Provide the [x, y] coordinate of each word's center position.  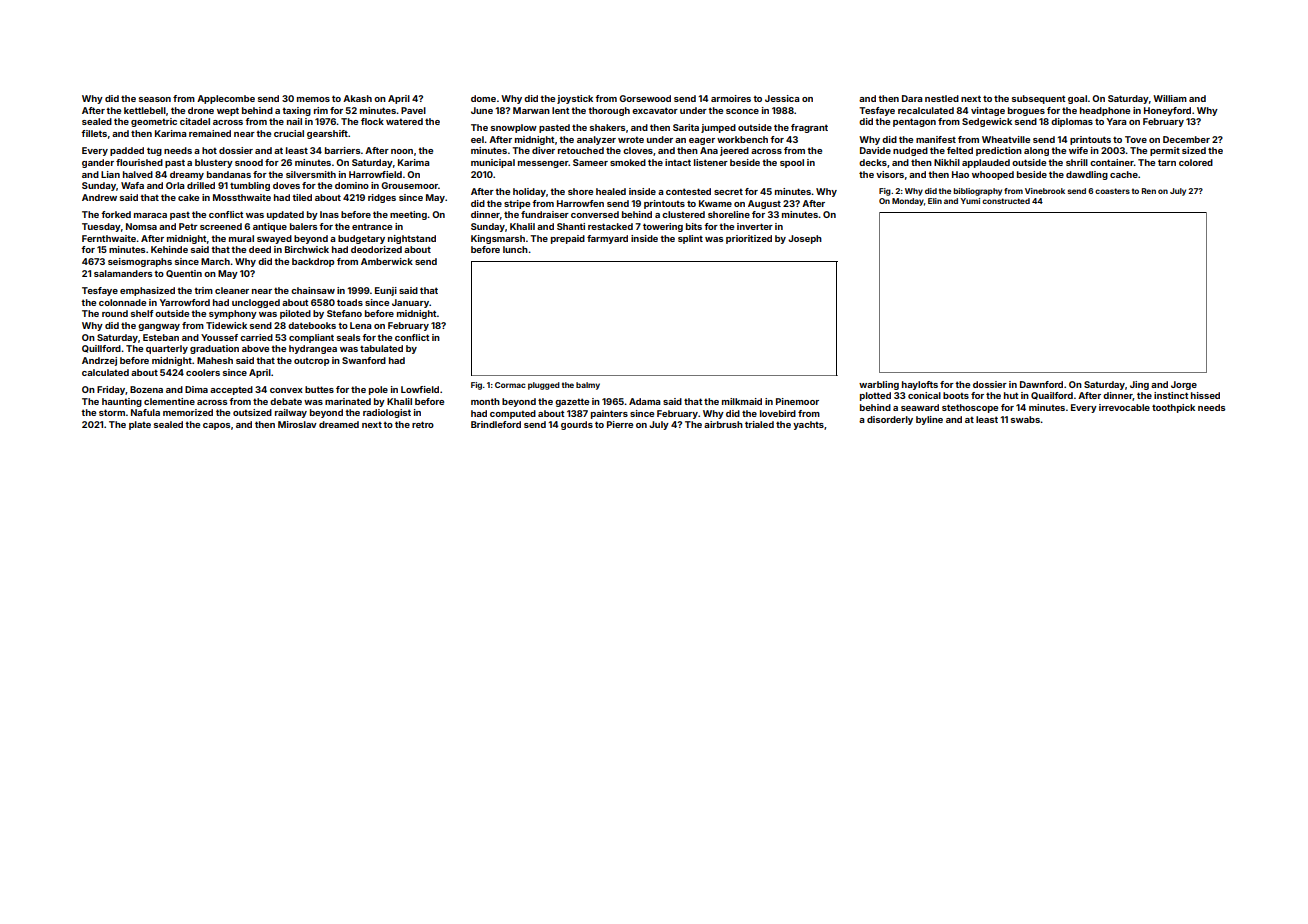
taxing [296, 111]
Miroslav [297, 424]
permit [1165, 151]
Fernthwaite [109, 238]
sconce [742, 111]
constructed [1006, 201]
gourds [577, 425]
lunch [515, 249]
